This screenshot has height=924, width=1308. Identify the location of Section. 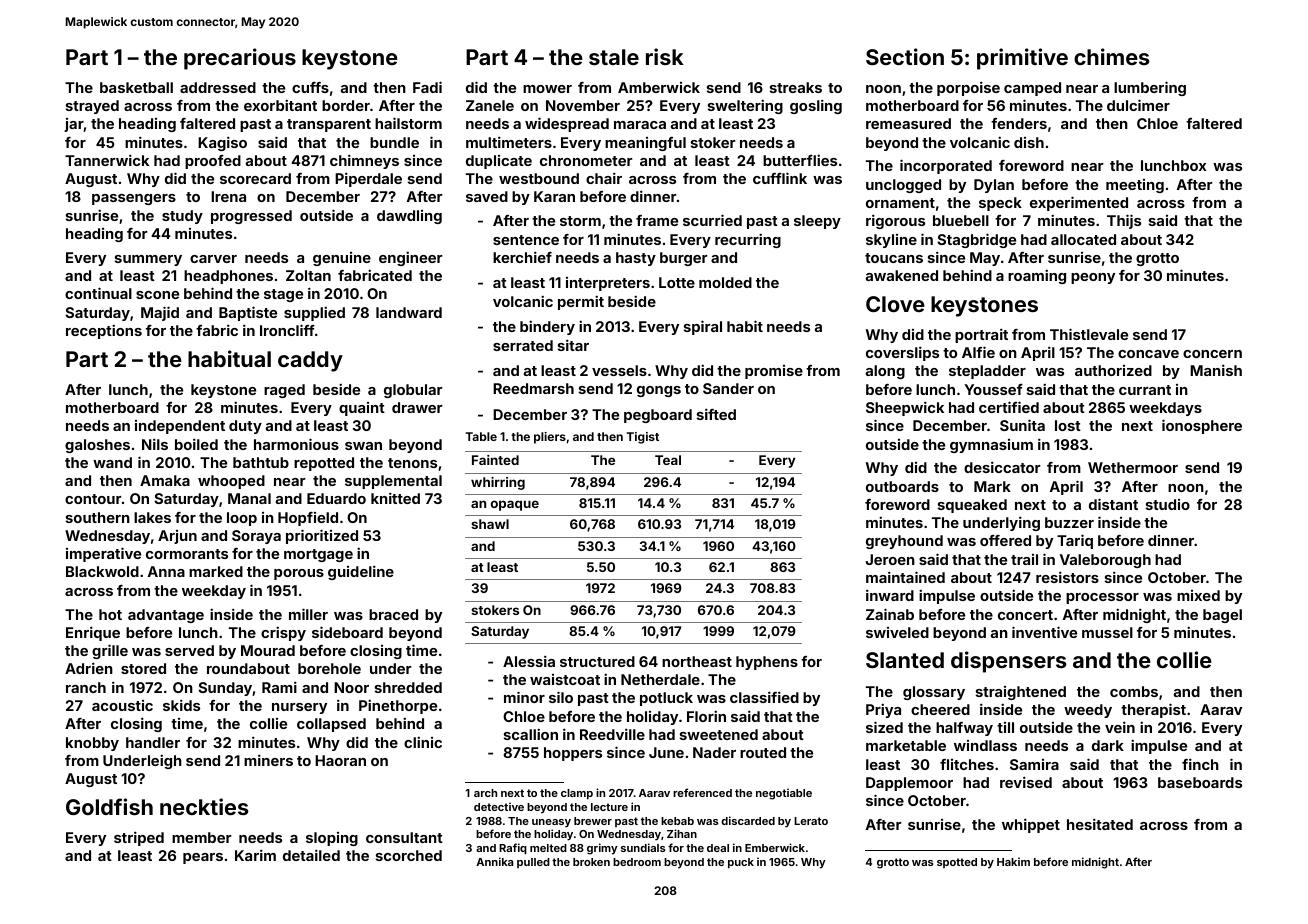
(905, 56).
